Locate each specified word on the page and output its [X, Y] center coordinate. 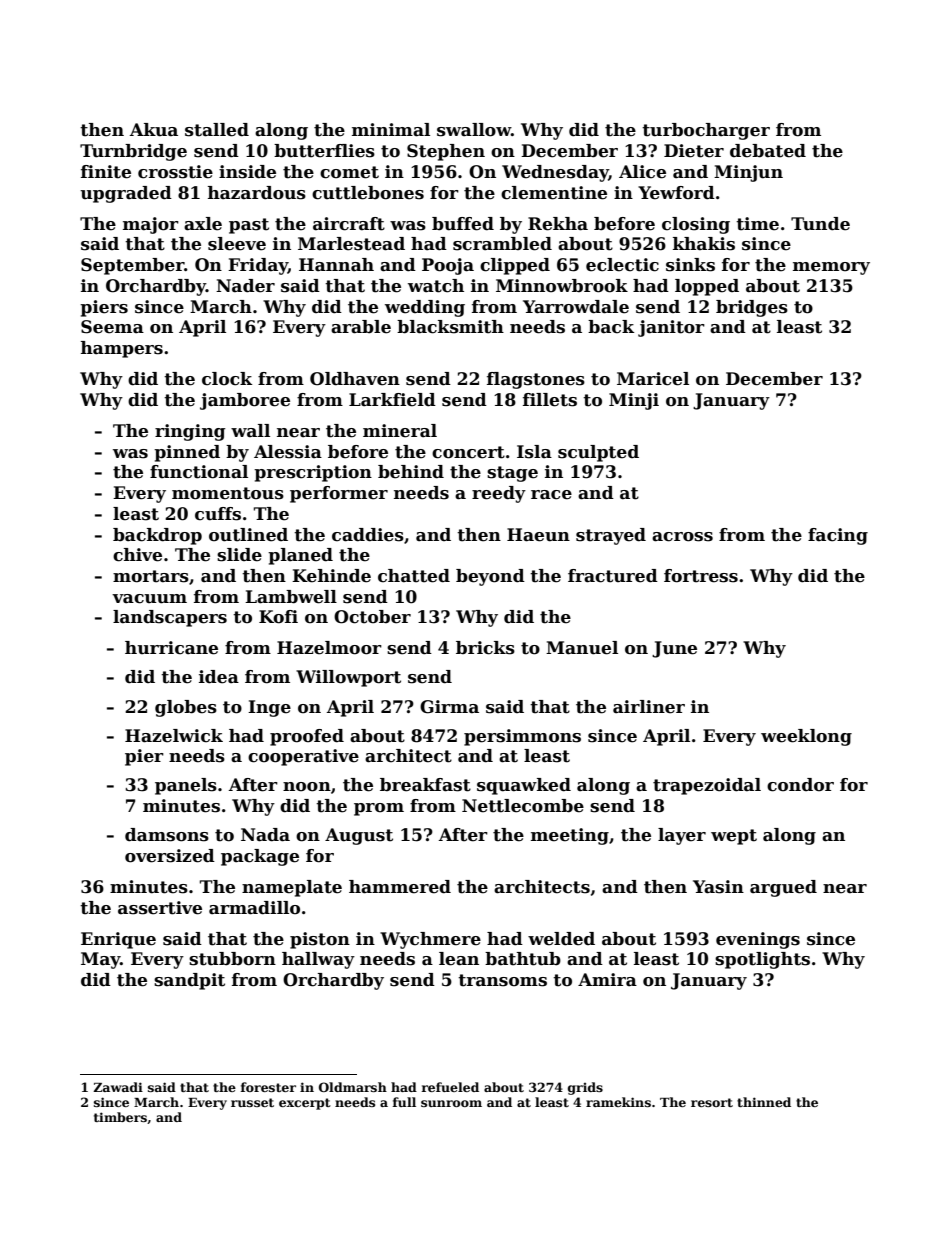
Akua [154, 130]
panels [186, 786]
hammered [400, 887]
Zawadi [118, 1087]
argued [783, 888]
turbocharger [706, 131]
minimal [391, 130]
